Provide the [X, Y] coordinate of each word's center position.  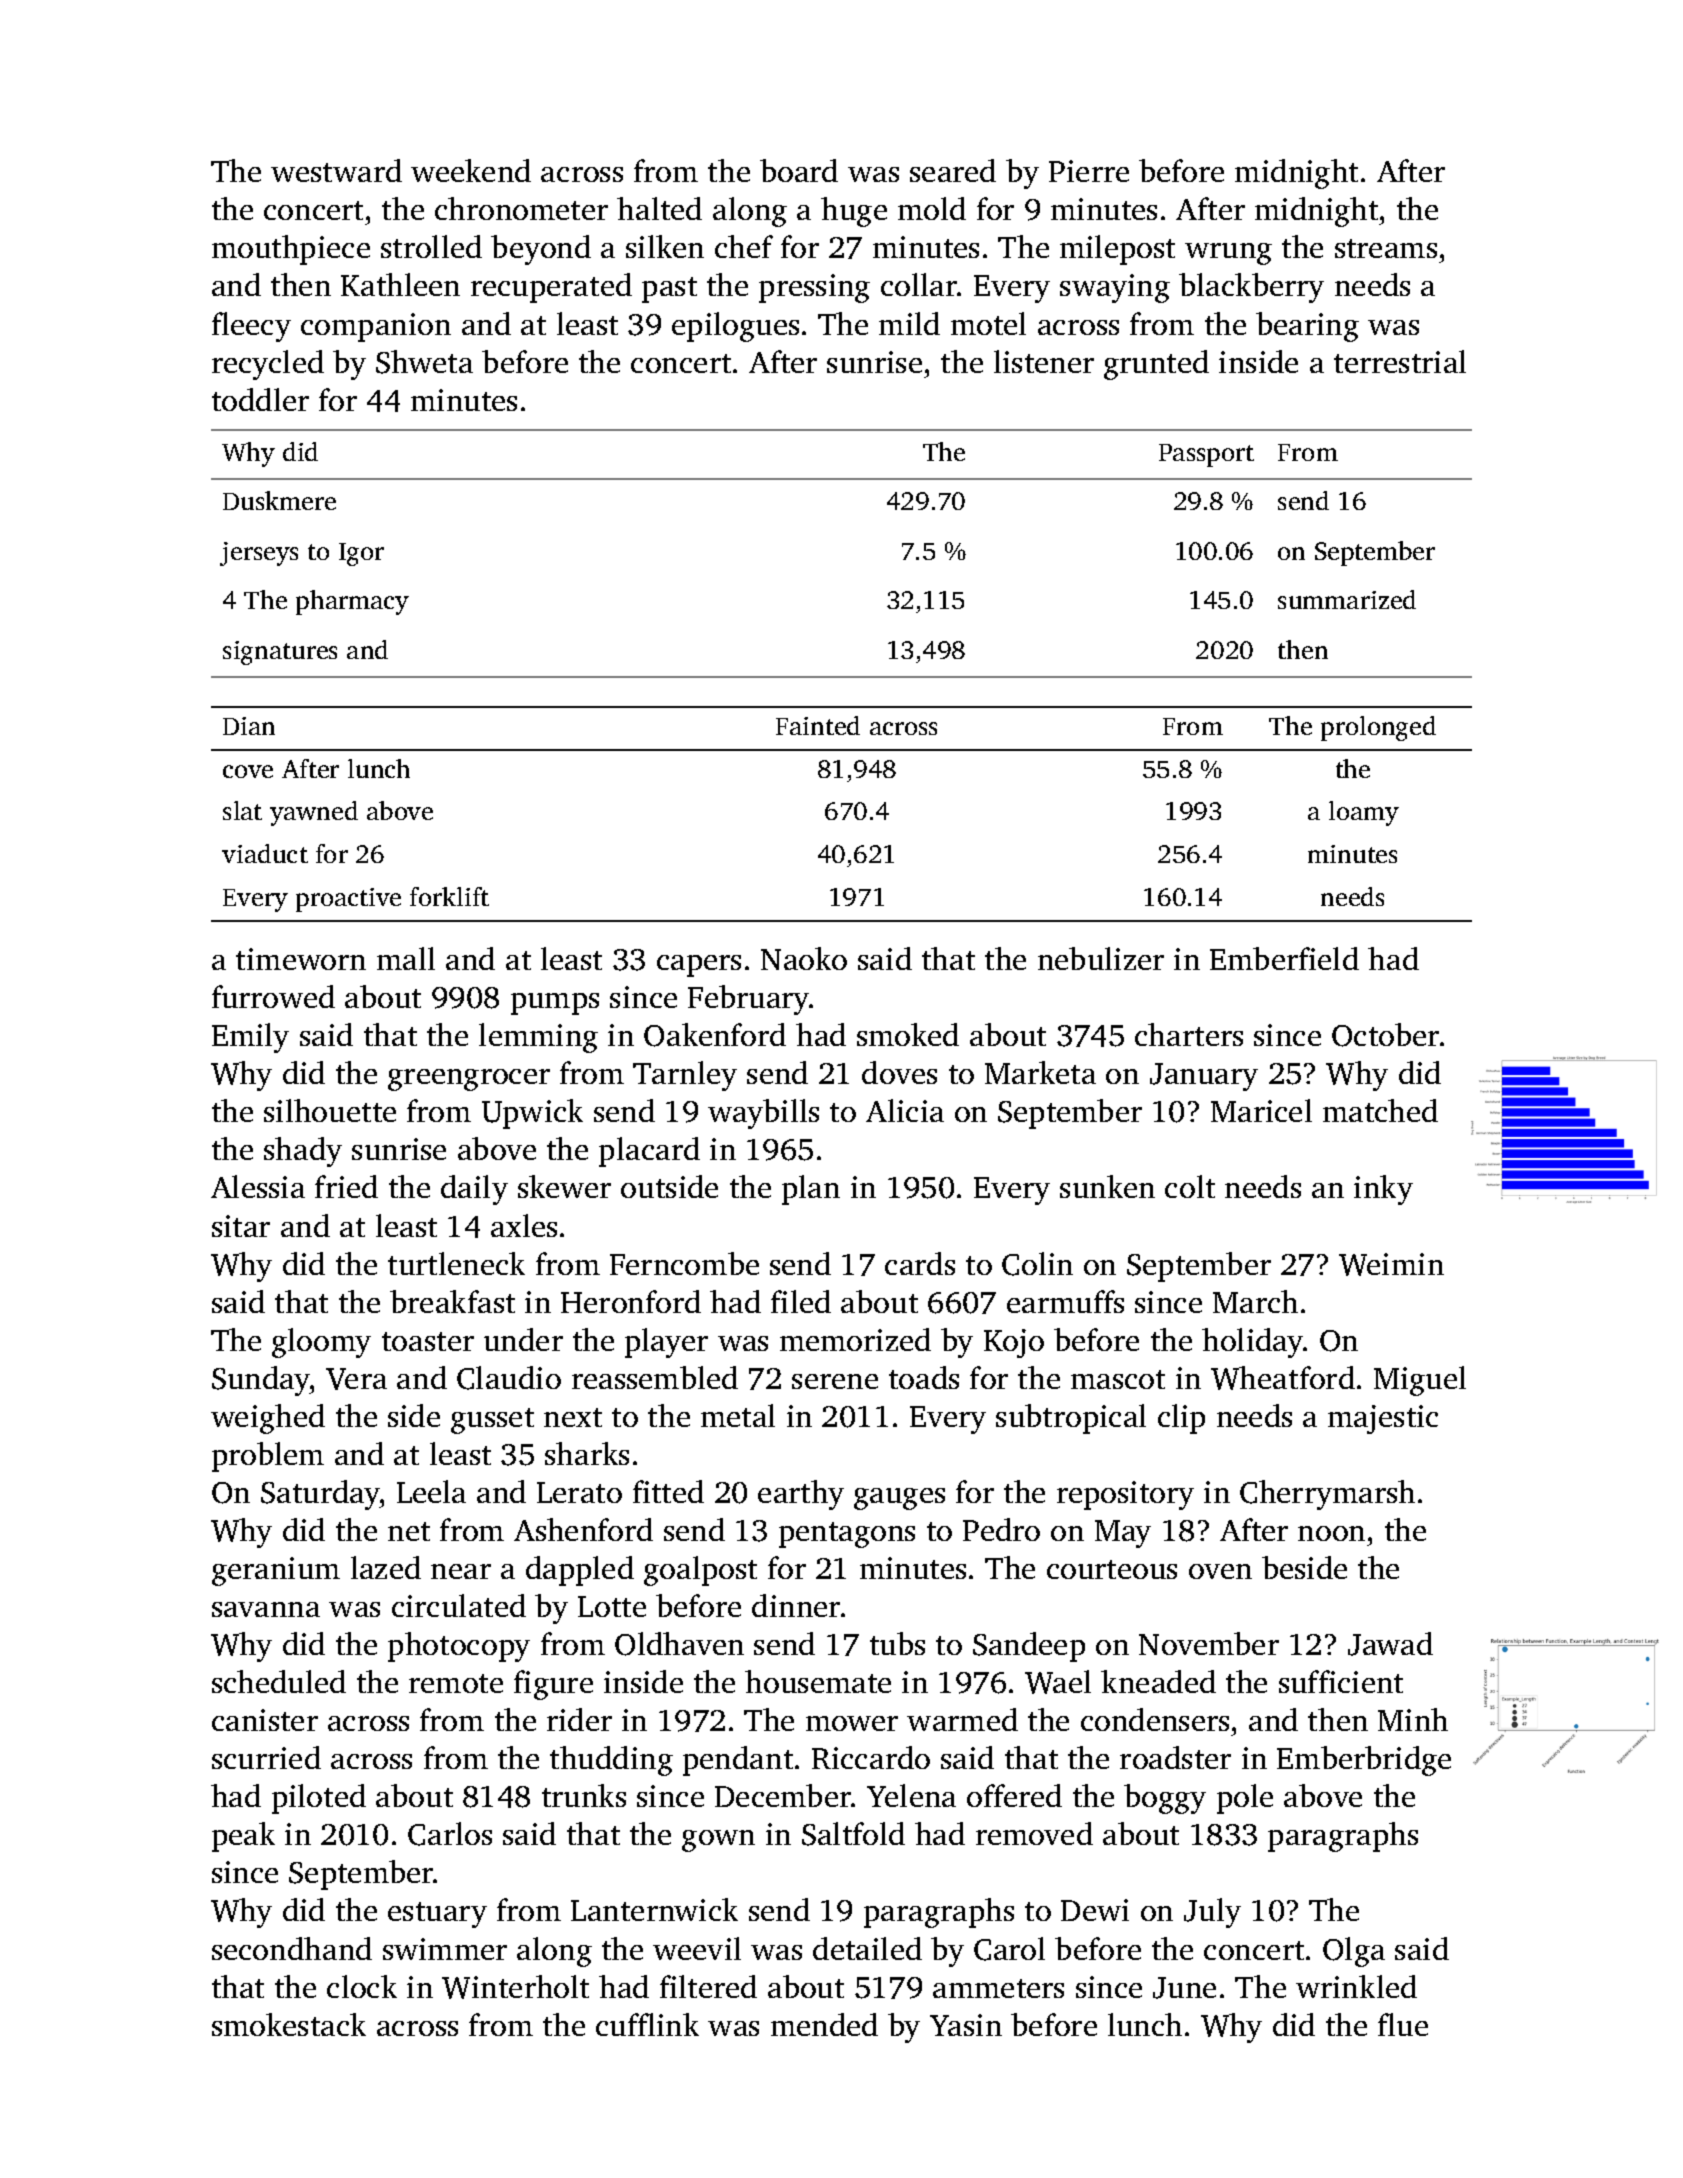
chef [744, 246]
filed [801, 1301]
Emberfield [1284, 958]
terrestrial [1400, 361]
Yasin [966, 2025]
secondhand [292, 1948]
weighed [268, 1419]
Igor [361, 554]
